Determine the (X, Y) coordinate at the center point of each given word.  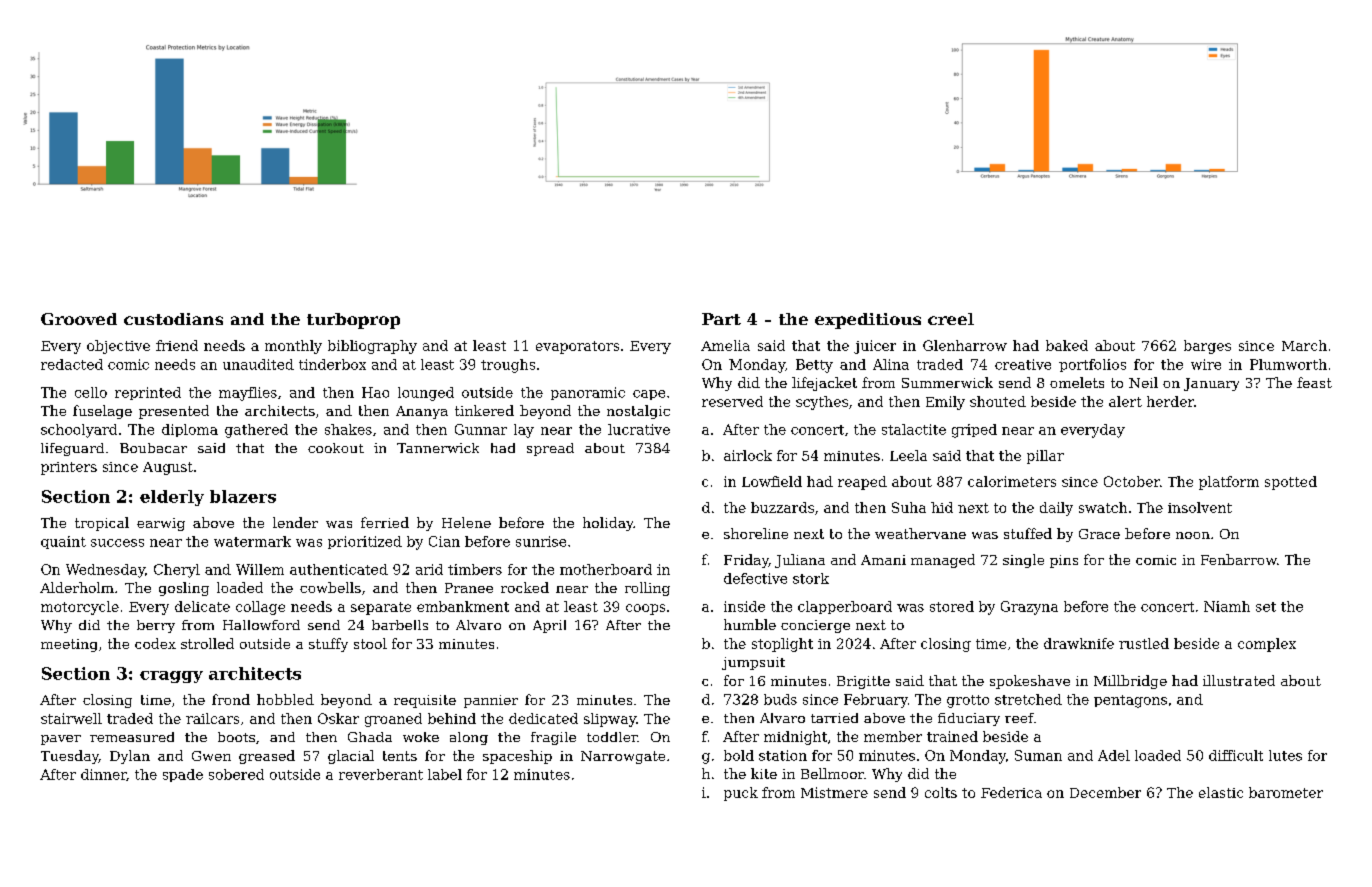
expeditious (868, 321)
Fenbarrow (1239, 559)
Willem (260, 569)
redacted (72, 364)
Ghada (370, 737)
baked (1067, 345)
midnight (795, 738)
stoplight (782, 645)
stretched (1028, 699)
